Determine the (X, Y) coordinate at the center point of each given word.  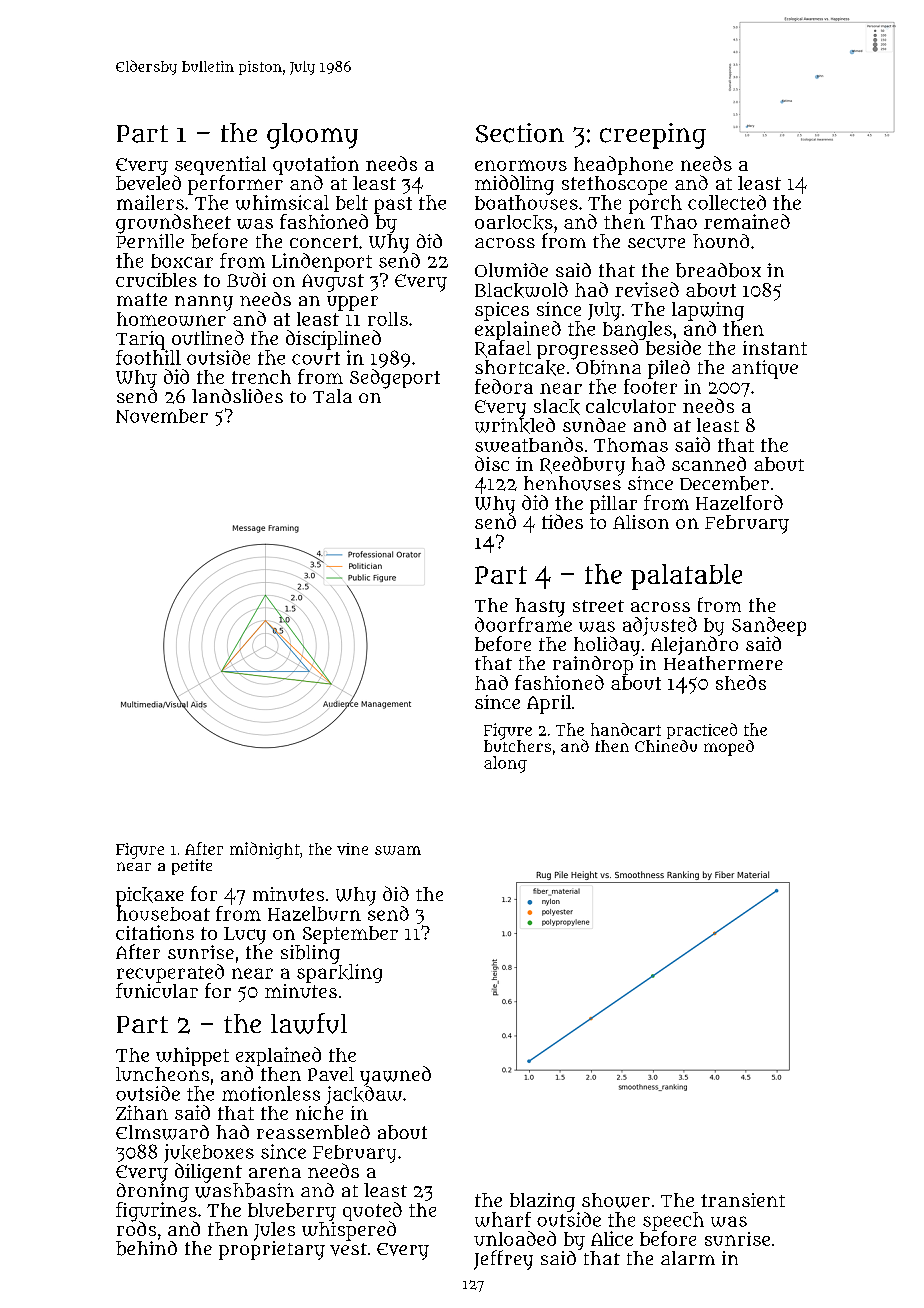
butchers (517, 746)
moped (729, 748)
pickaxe (150, 896)
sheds (741, 682)
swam (398, 850)
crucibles (156, 280)
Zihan (142, 1112)
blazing (542, 1202)
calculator (631, 406)
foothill (148, 357)
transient (743, 1200)
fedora (504, 386)
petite (192, 867)
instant (775, 348)
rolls (388, 319)
